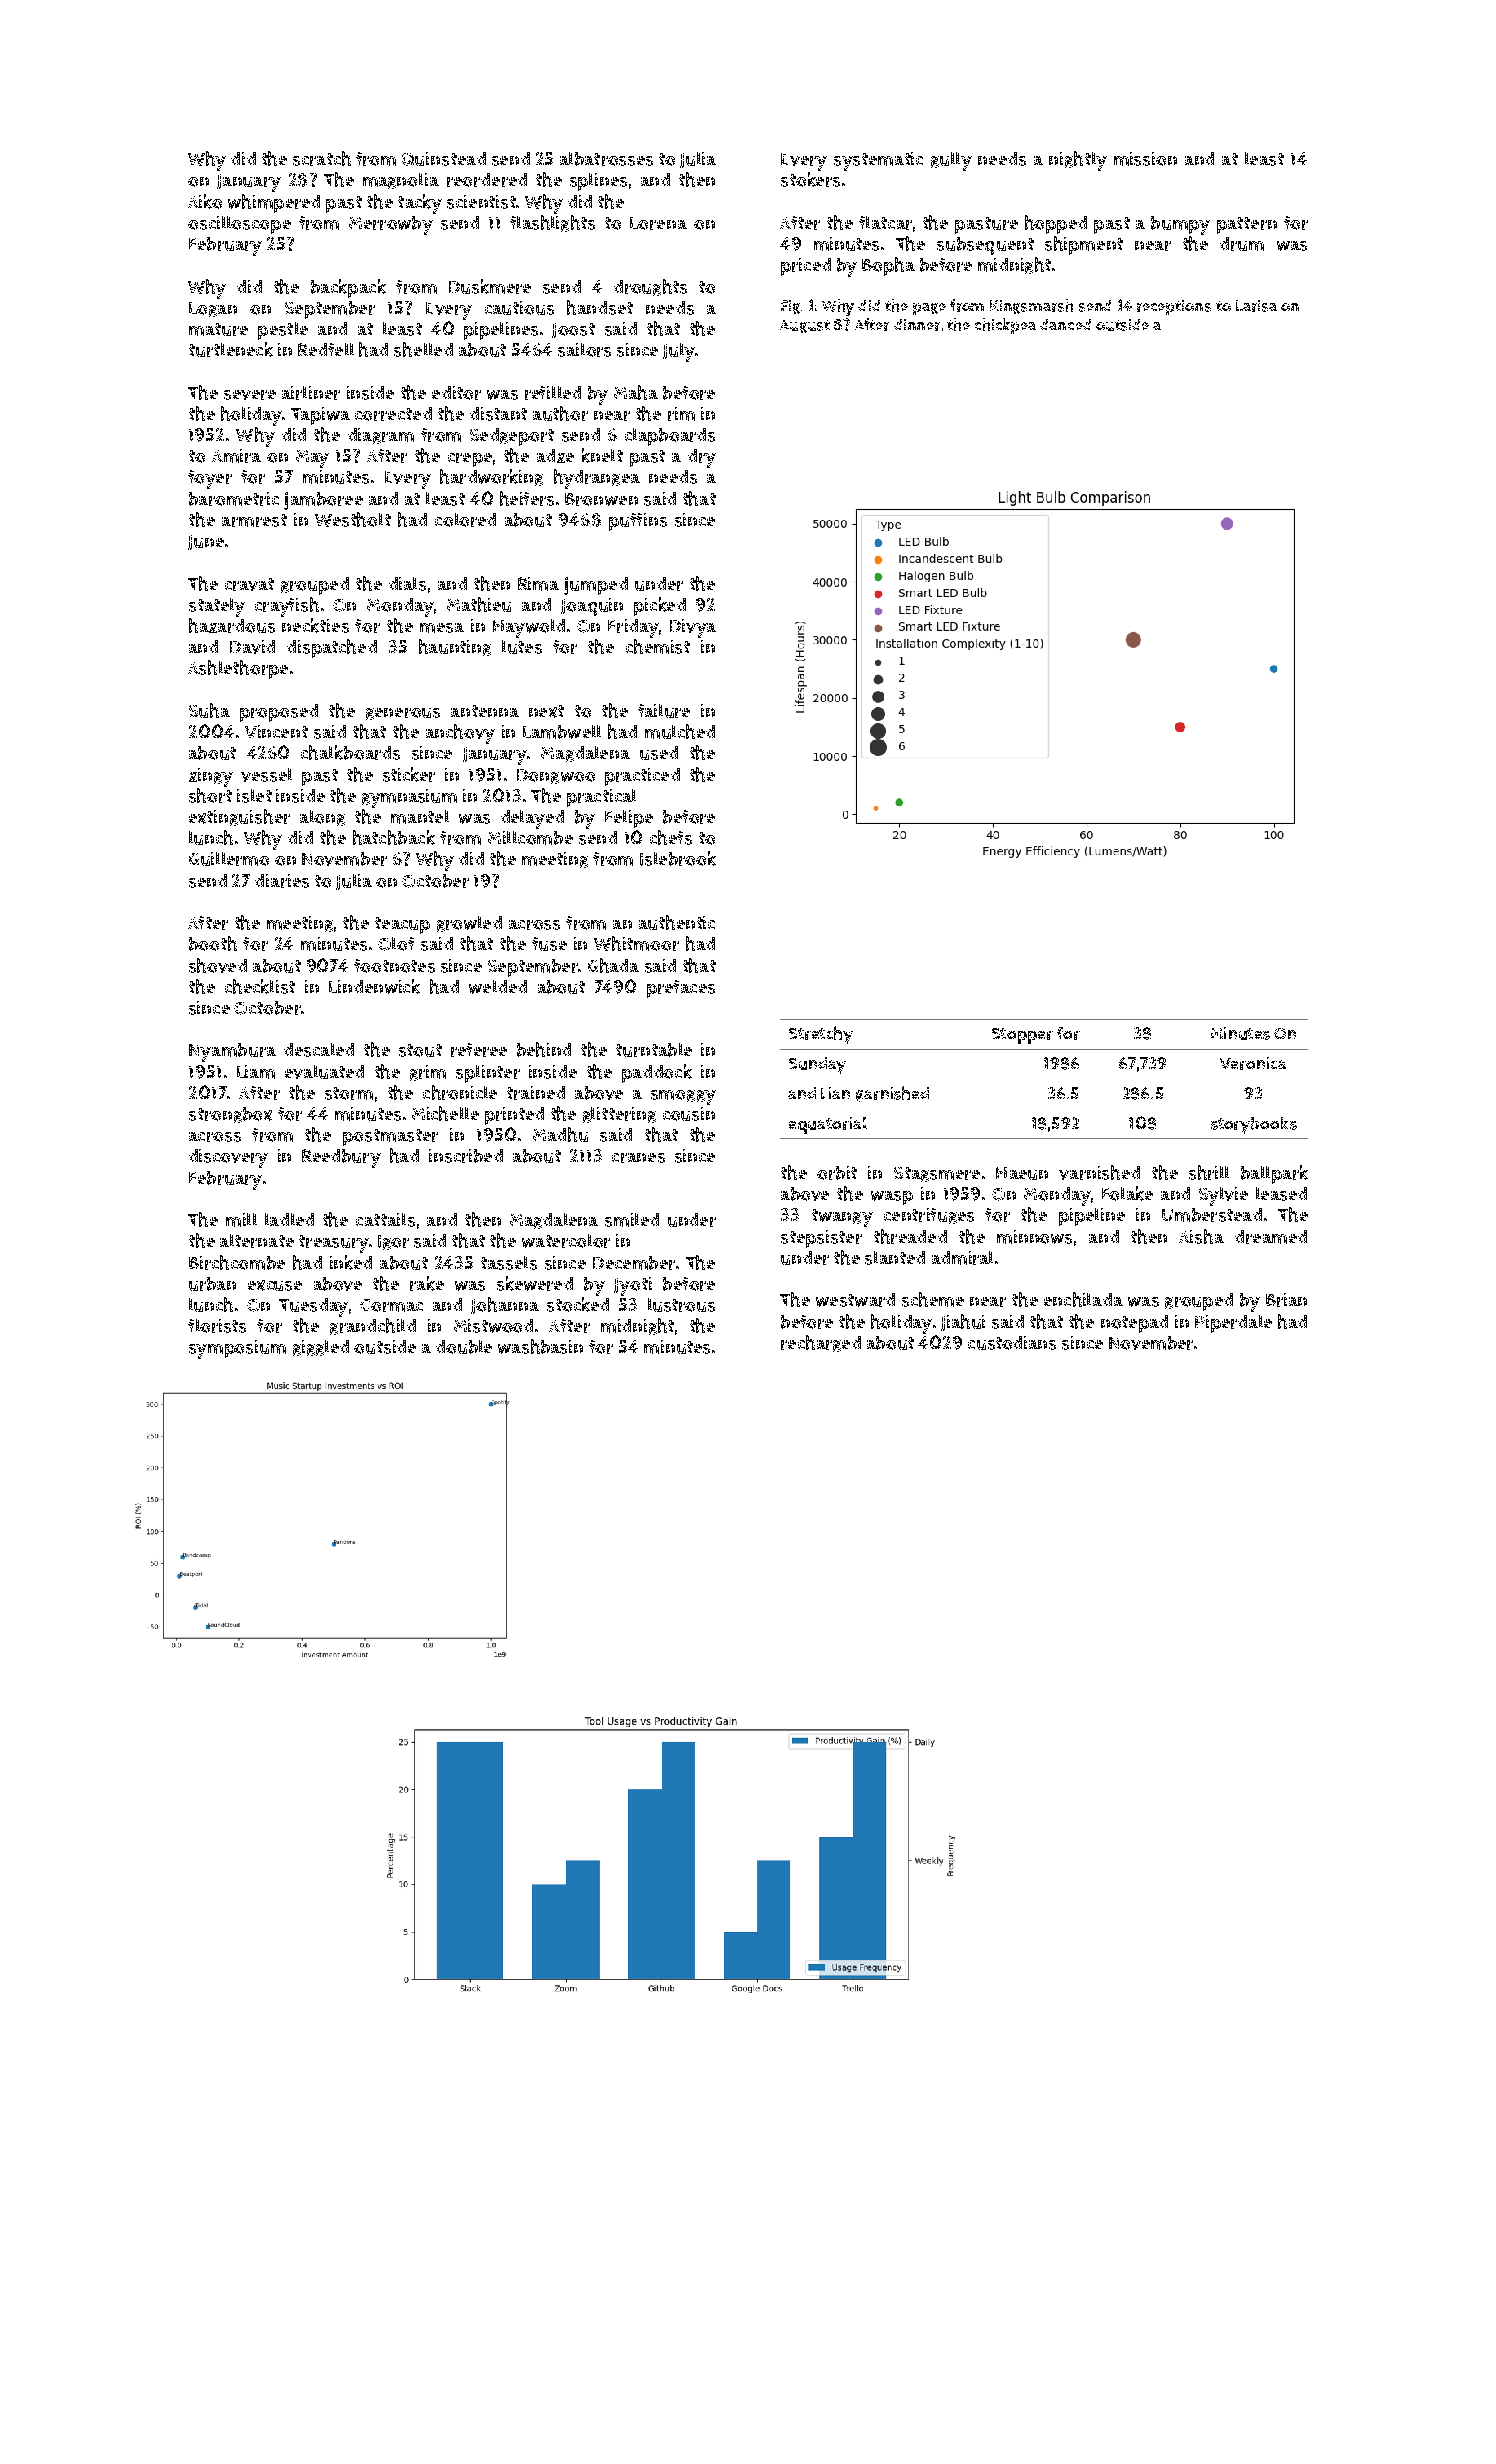 The width and height of the page is (1496, 2464). What do you see at coordinates (917, 325) in the page?
I see `dinner` at bounding box center [917, 325].
